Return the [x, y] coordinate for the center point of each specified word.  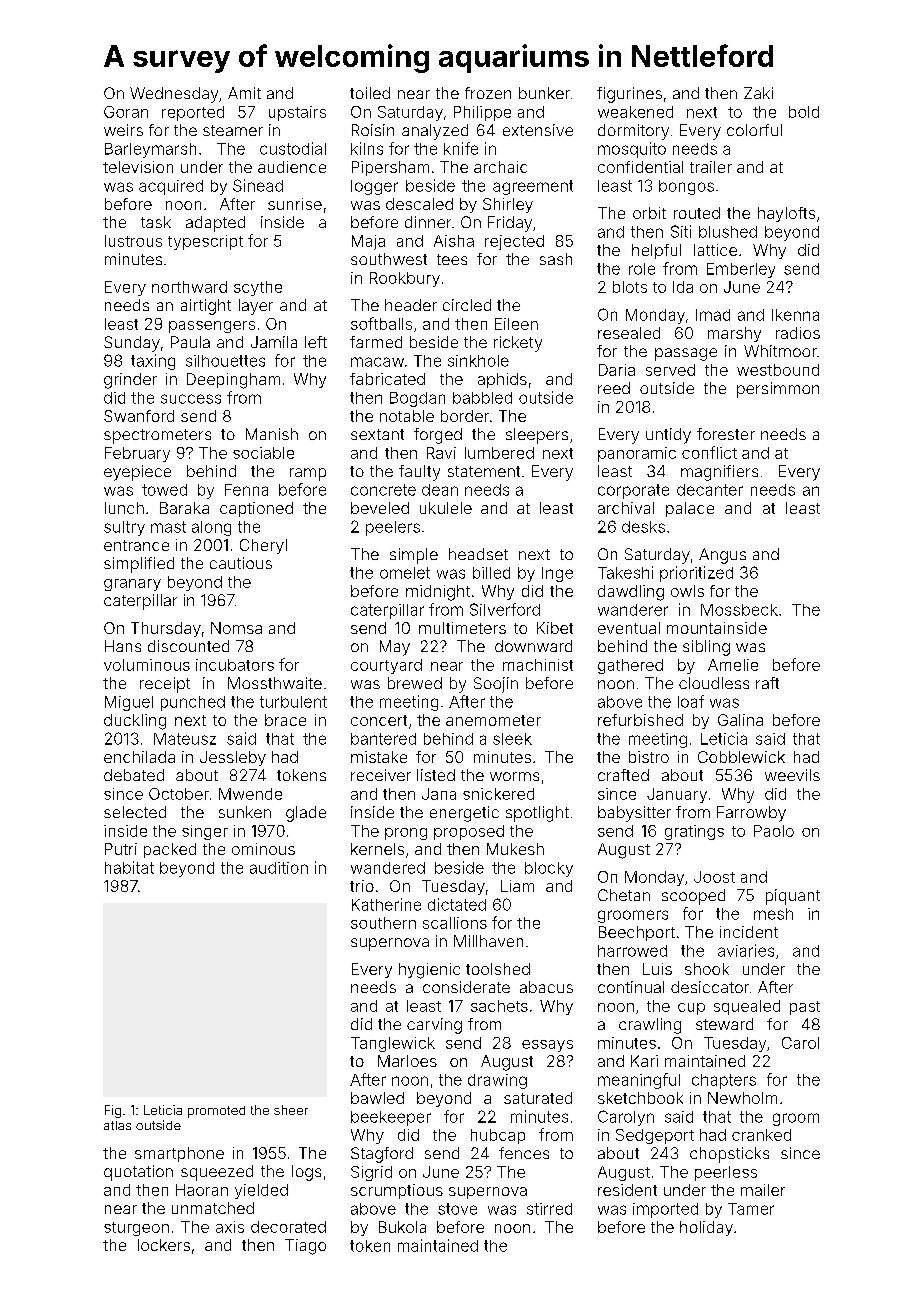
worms [514, 776]
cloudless [714, 683]
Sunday [132, 344]
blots [630, 287]
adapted [215, 224]
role [642, 269]
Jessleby [233, 758]
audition [279, 868]
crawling [650, 1026]
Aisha [454, 241]
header [411, 305]
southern [383, 923]
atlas [117, 1125]
